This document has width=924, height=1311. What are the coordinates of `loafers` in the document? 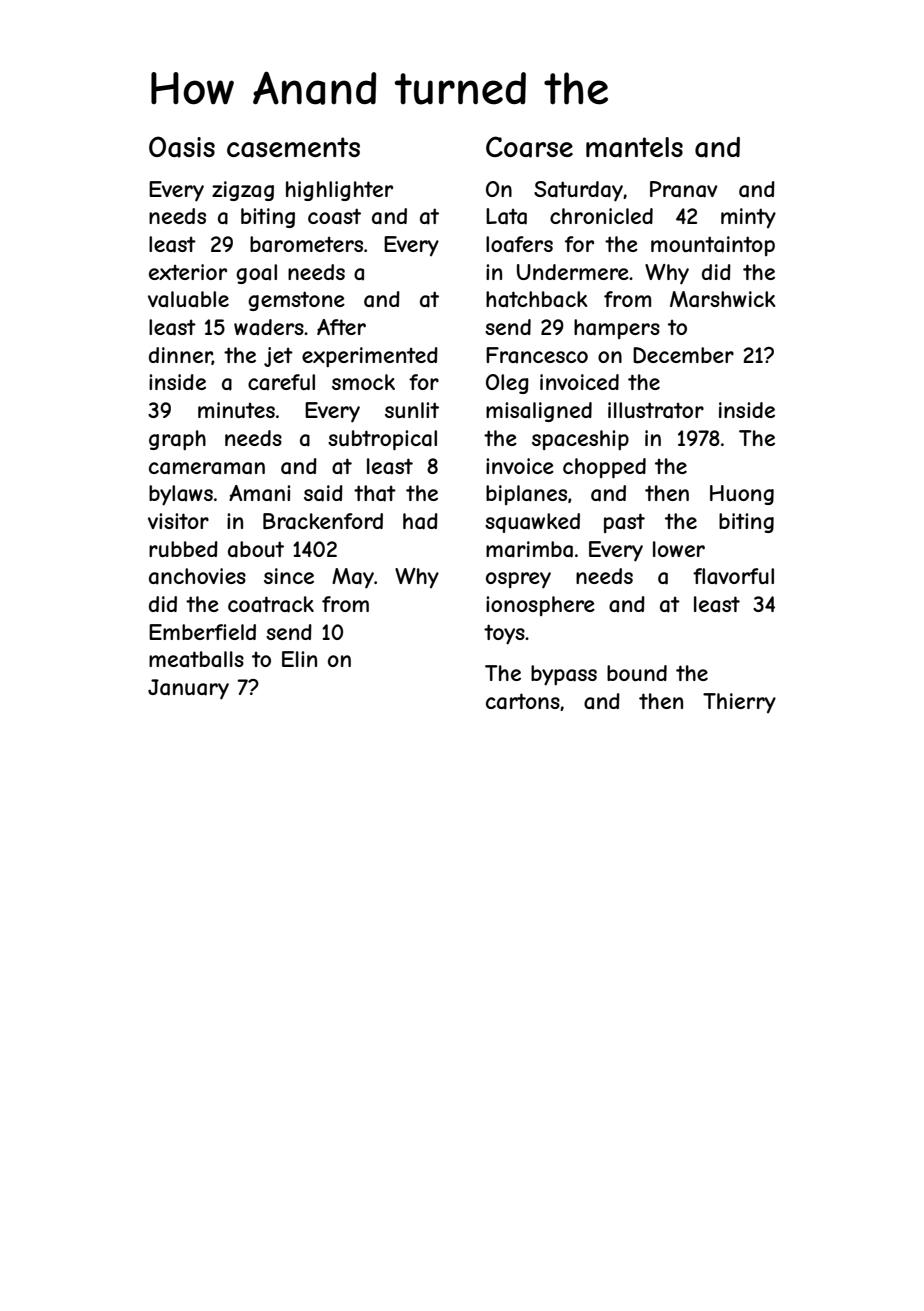 It's located at (519, 244).
